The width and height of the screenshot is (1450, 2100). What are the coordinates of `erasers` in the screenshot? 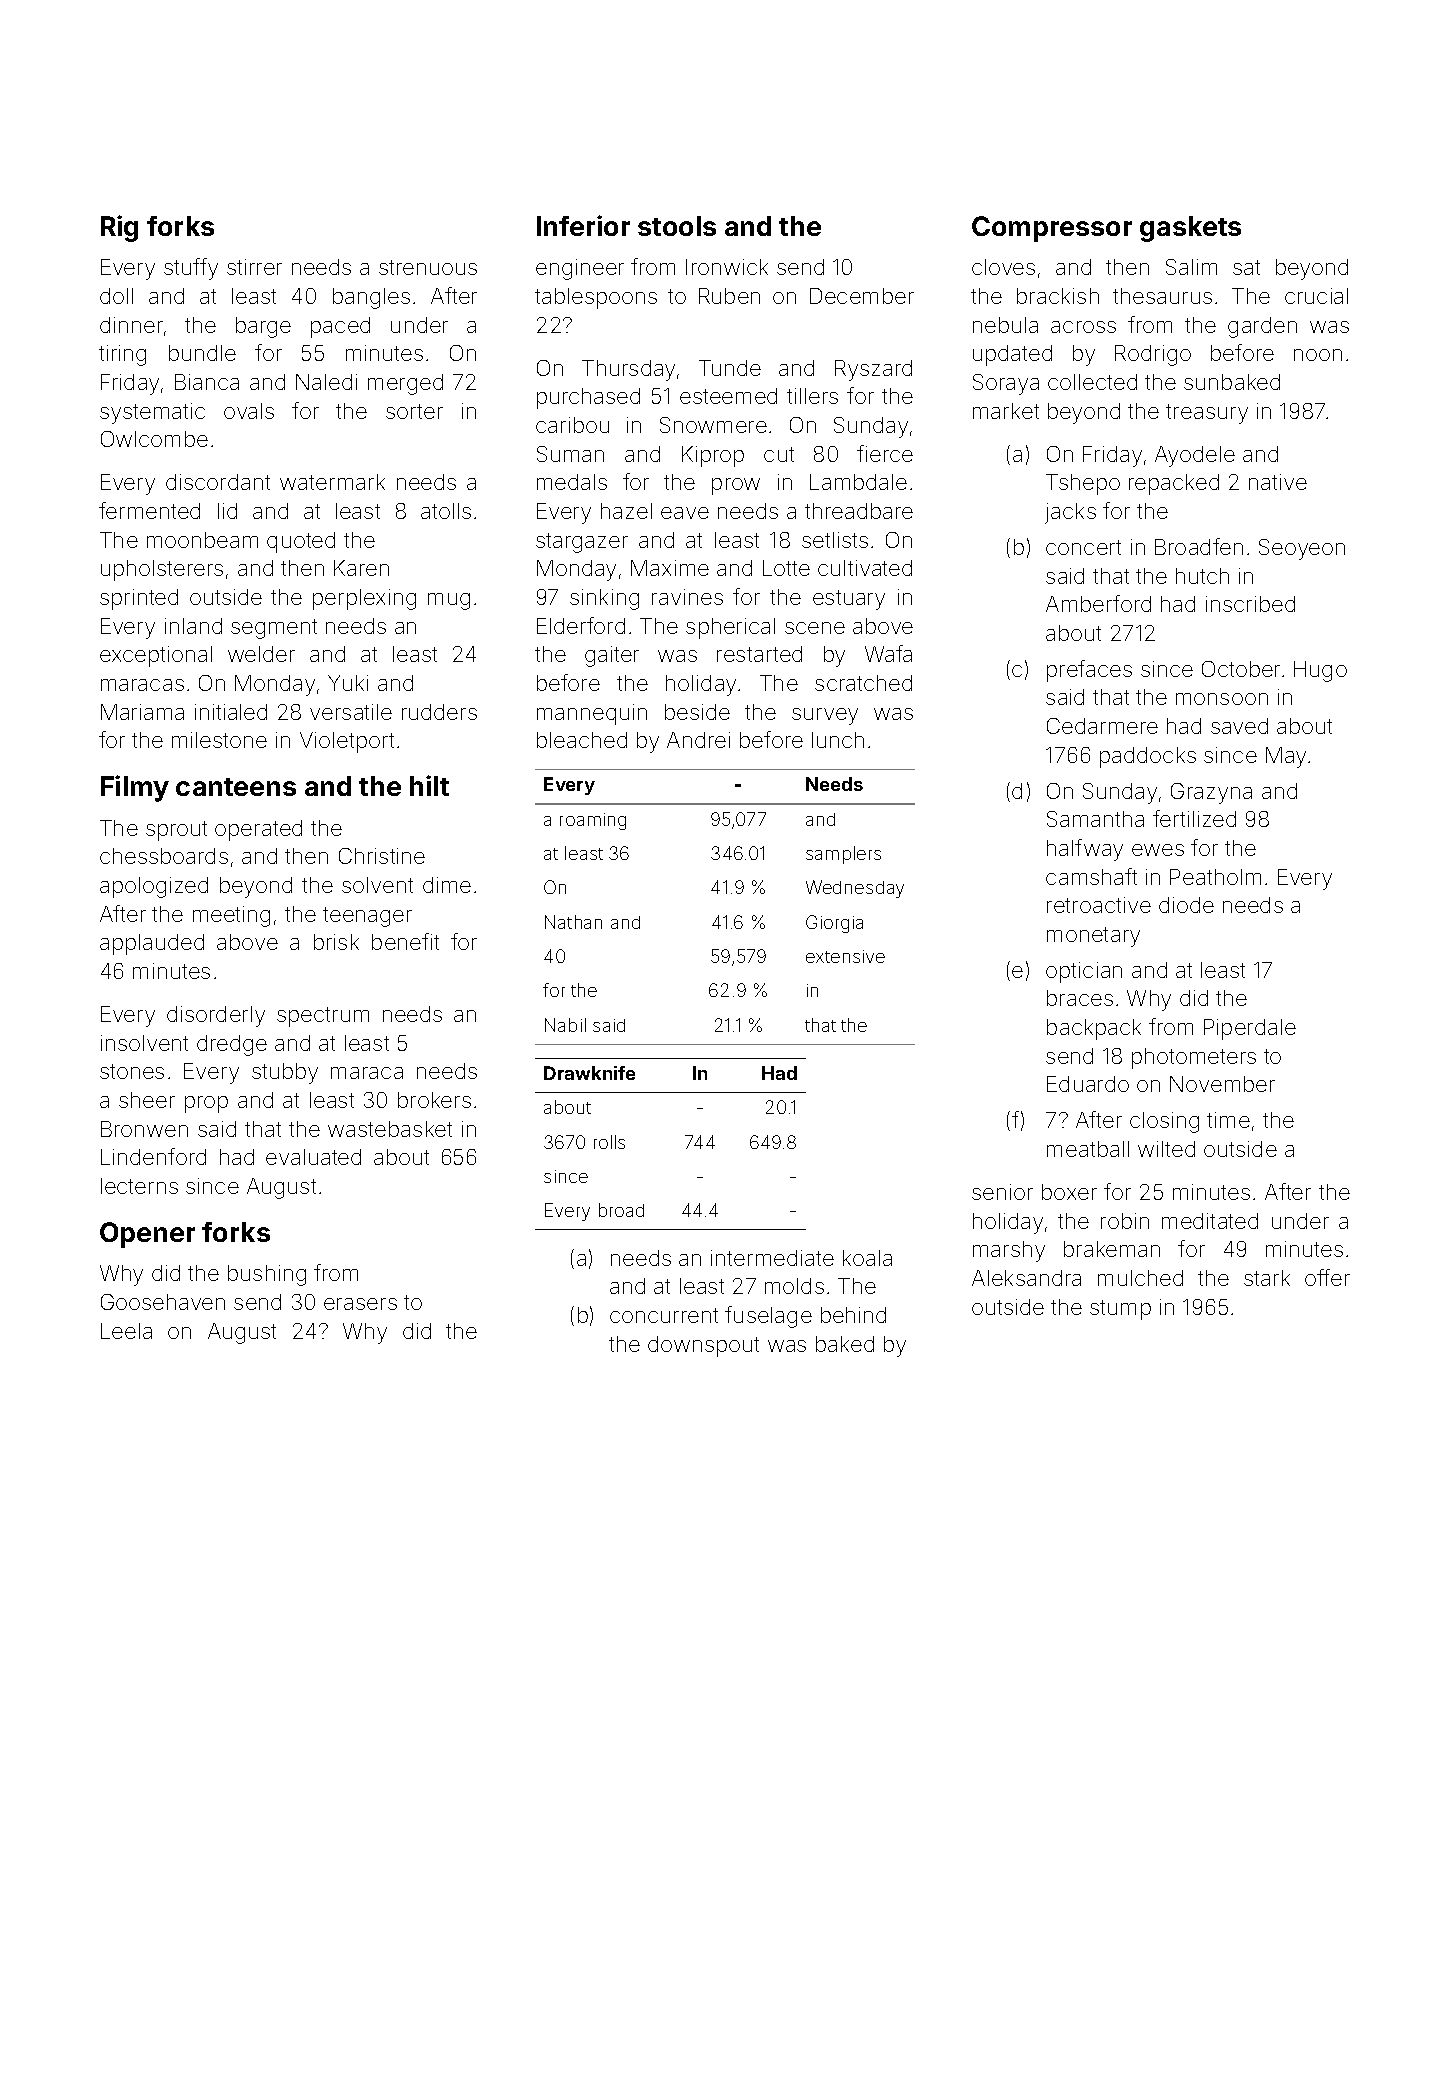 It's located at (360, 1304).
